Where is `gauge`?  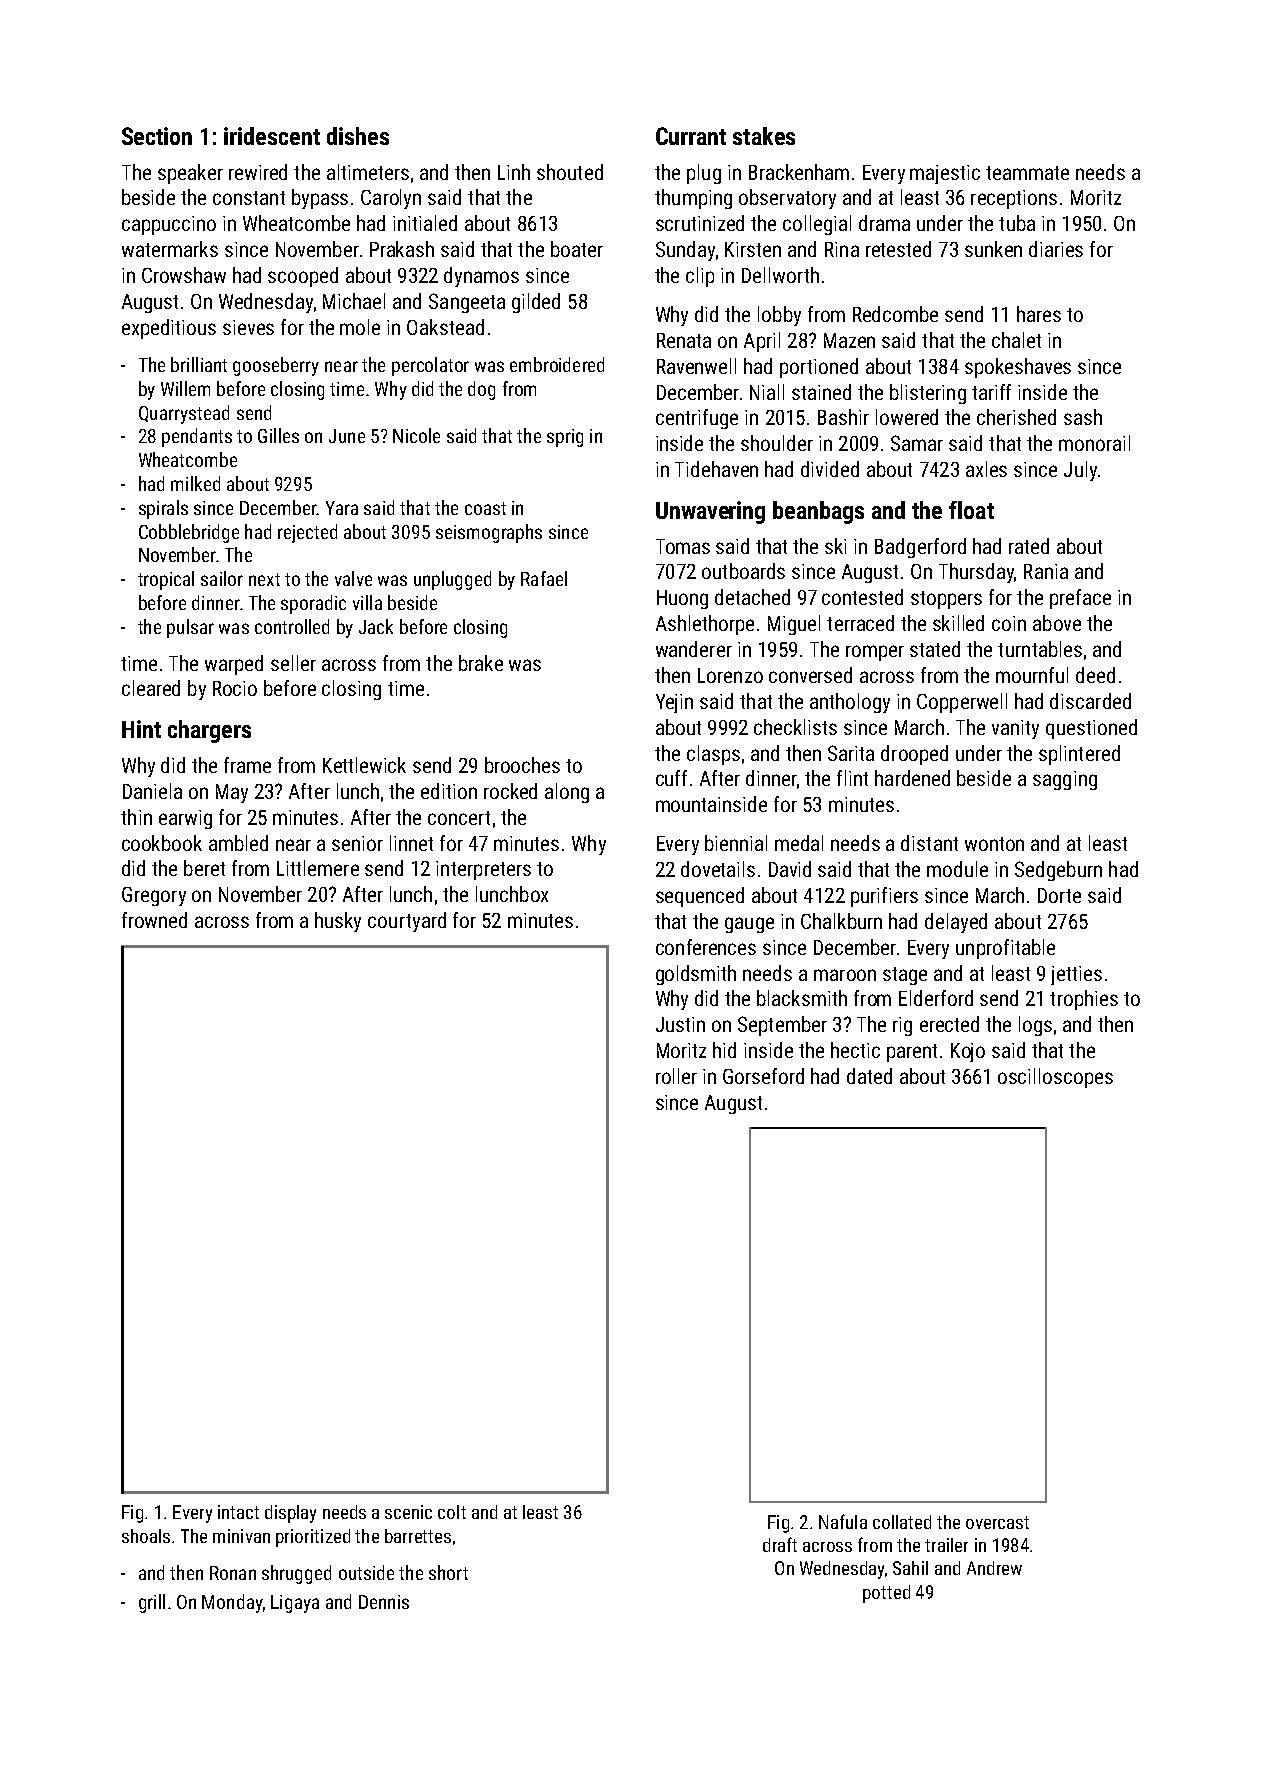
gauge is located at coordinates (749, 925).
